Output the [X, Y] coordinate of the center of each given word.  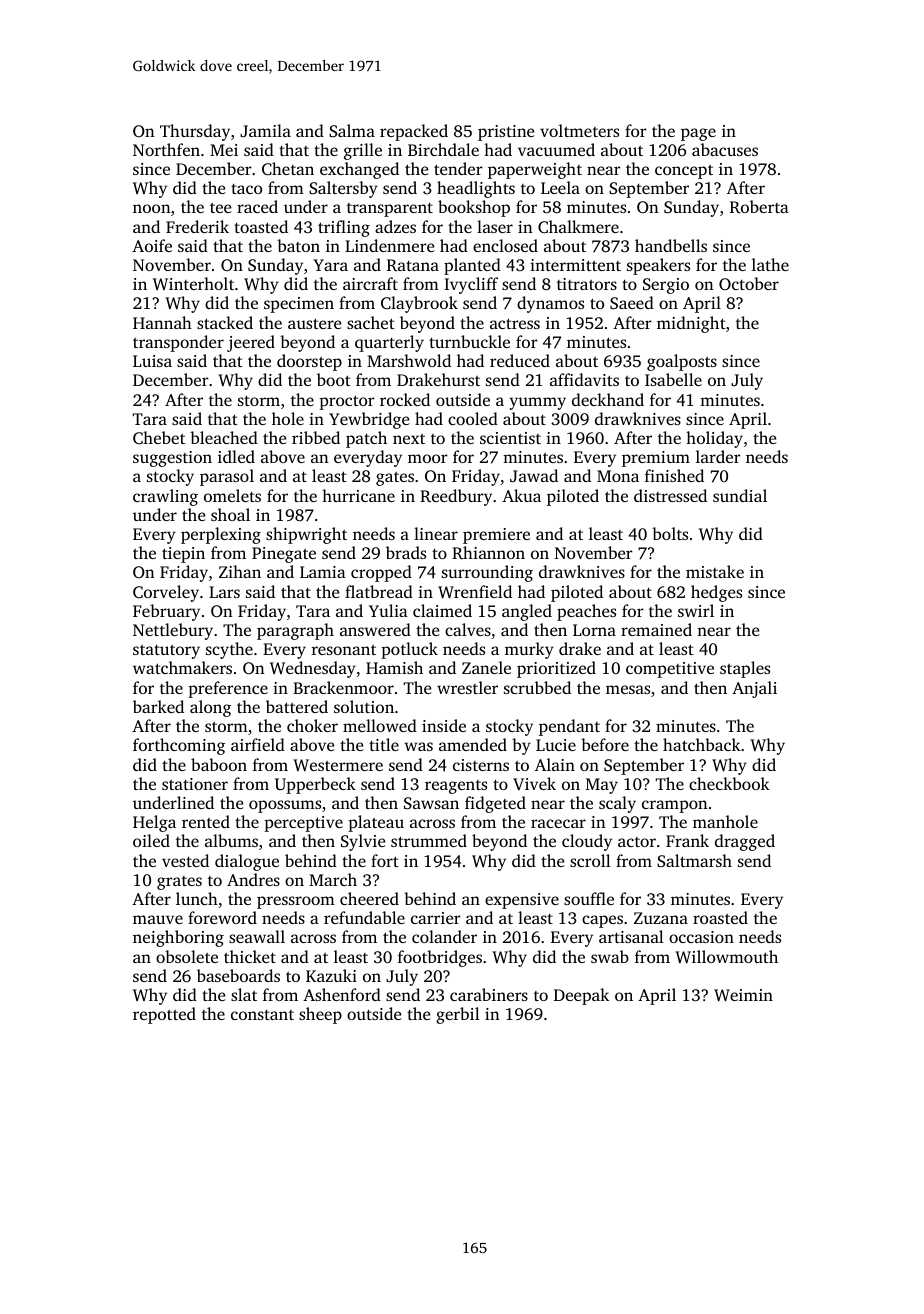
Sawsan [431, 803]
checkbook [729, 783]
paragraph [295, 631]
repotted [164, 1015]
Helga [154, 823]
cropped [381, 573]
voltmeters [579, 130]
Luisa [152, 361]
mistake [715, 571]
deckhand [608, 399]
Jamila [265, 130]
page [698, 134]
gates [395, 479]
